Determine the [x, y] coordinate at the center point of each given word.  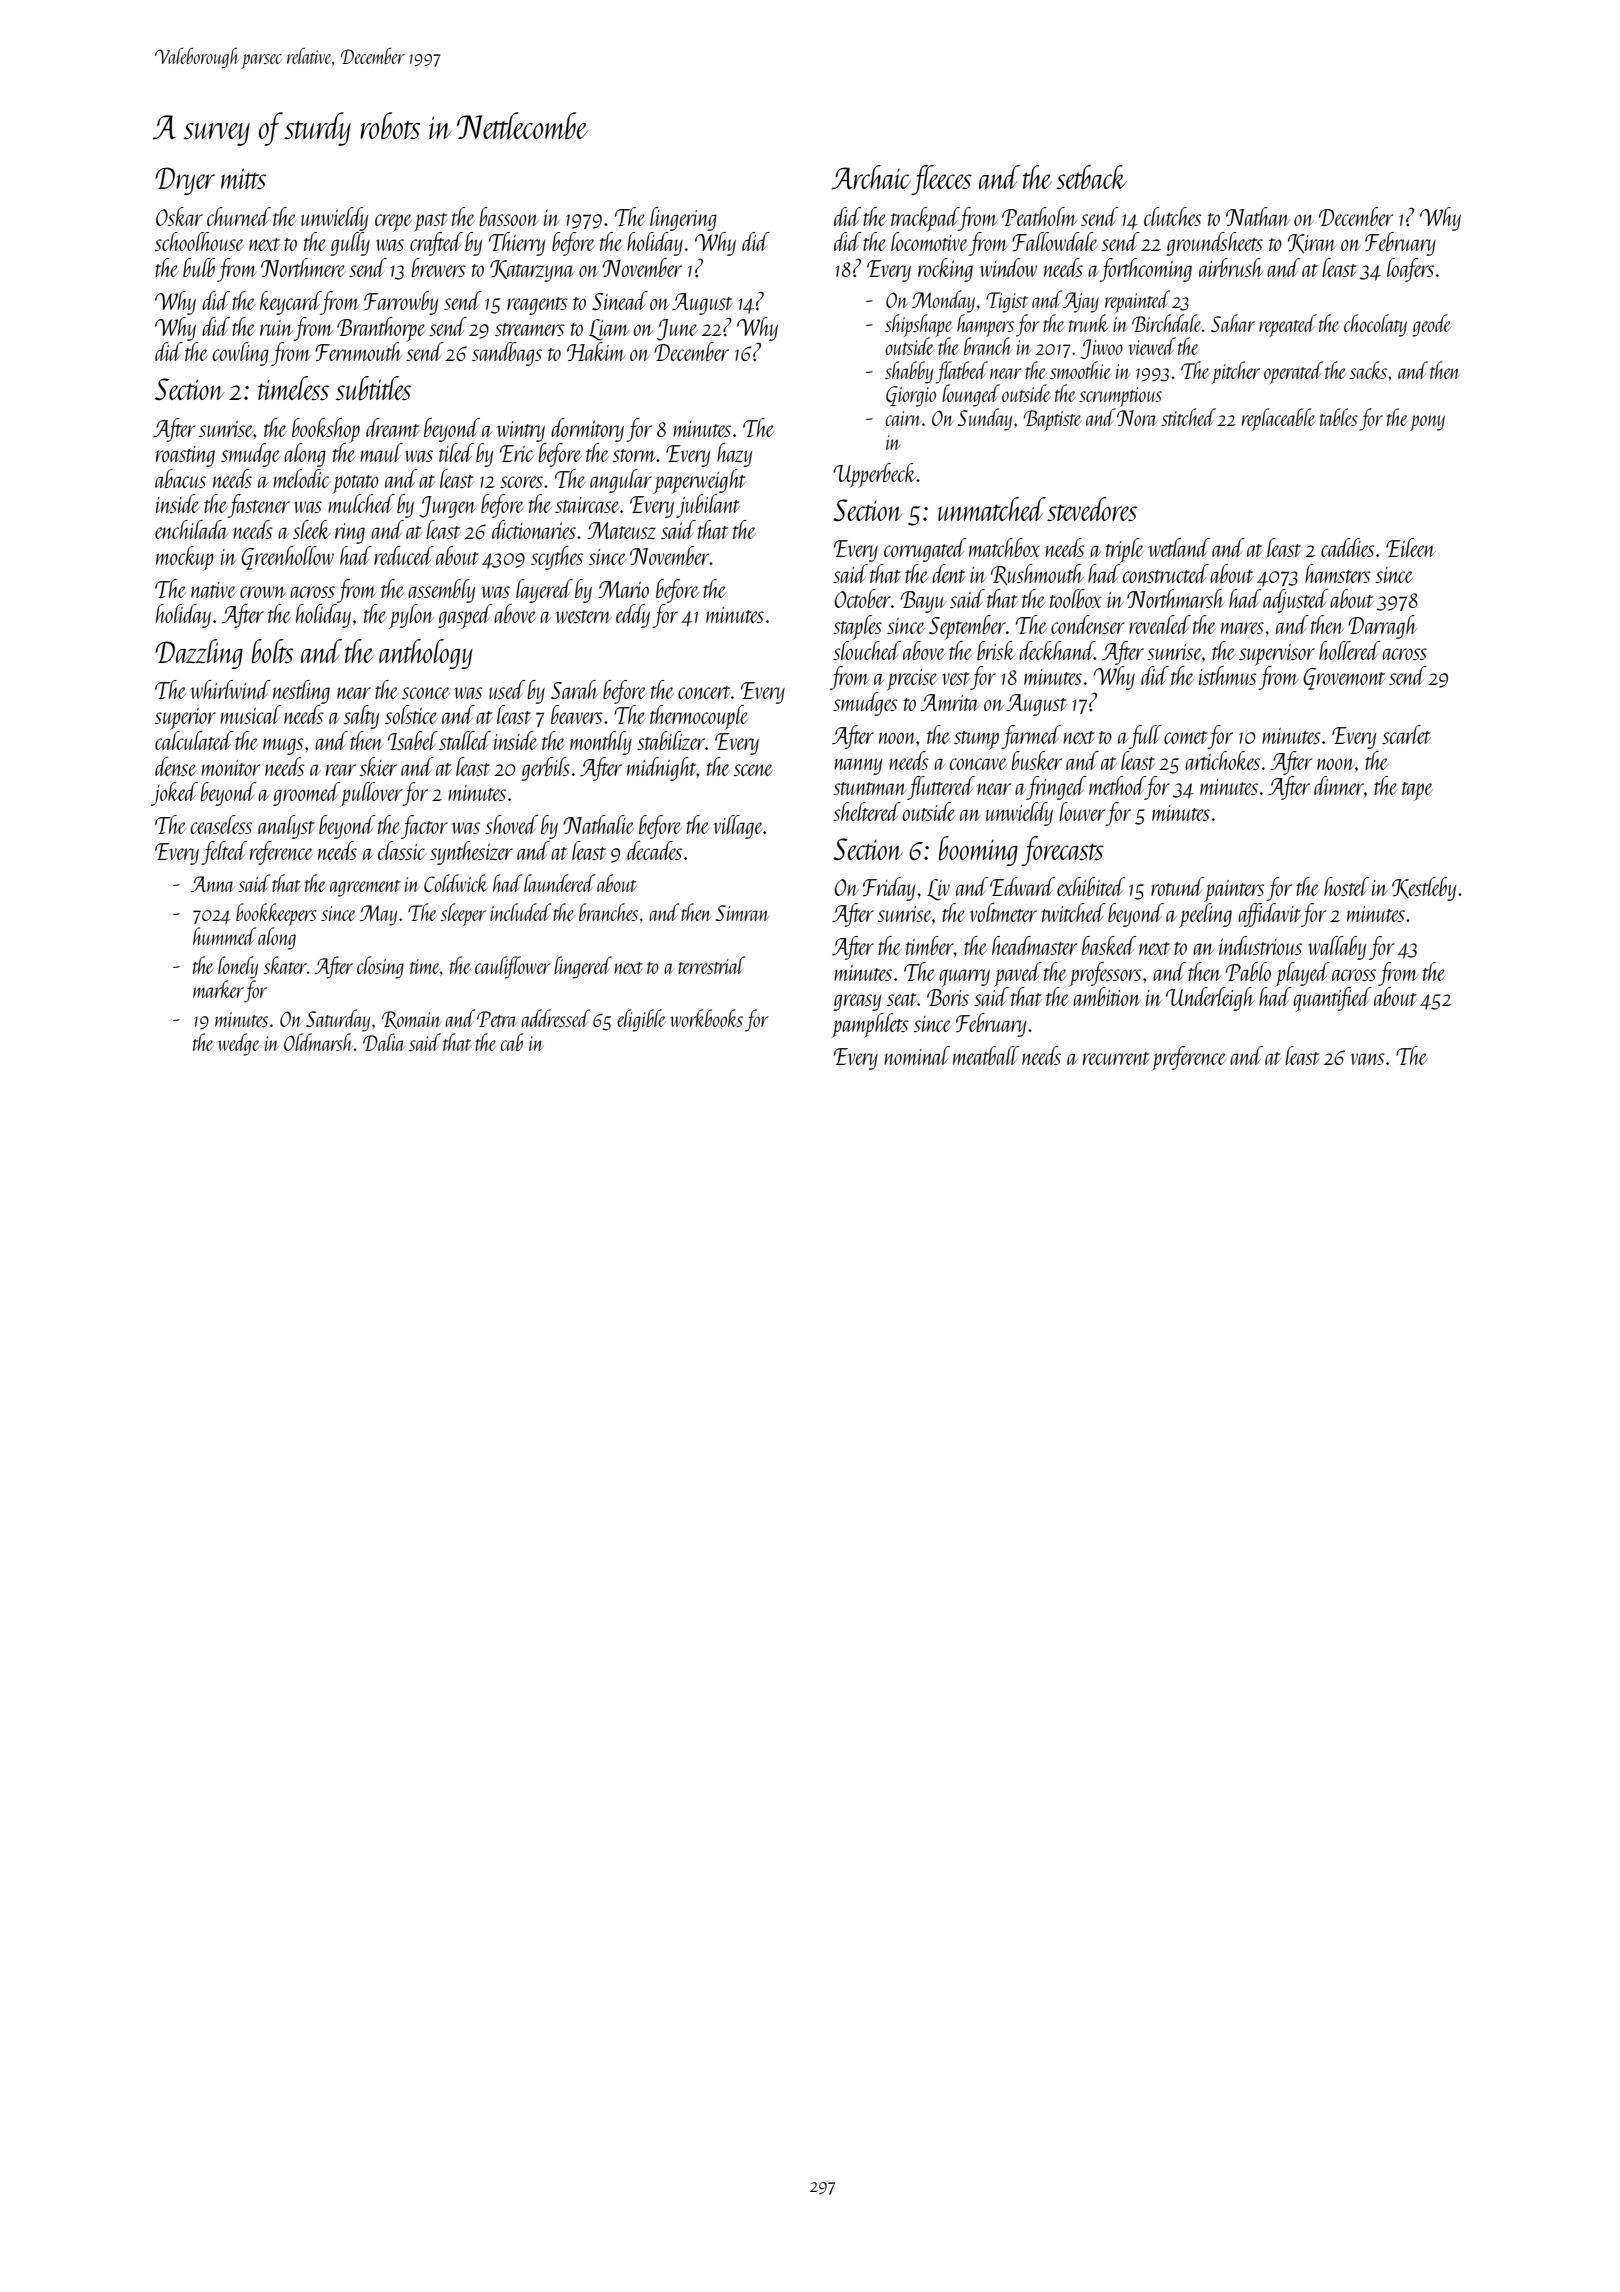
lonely [238, 967]
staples [857, 627]
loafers [1410, 270]
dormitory [587, 430]
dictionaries [534, 529]
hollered [1349, 650]
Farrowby [401, 303]
